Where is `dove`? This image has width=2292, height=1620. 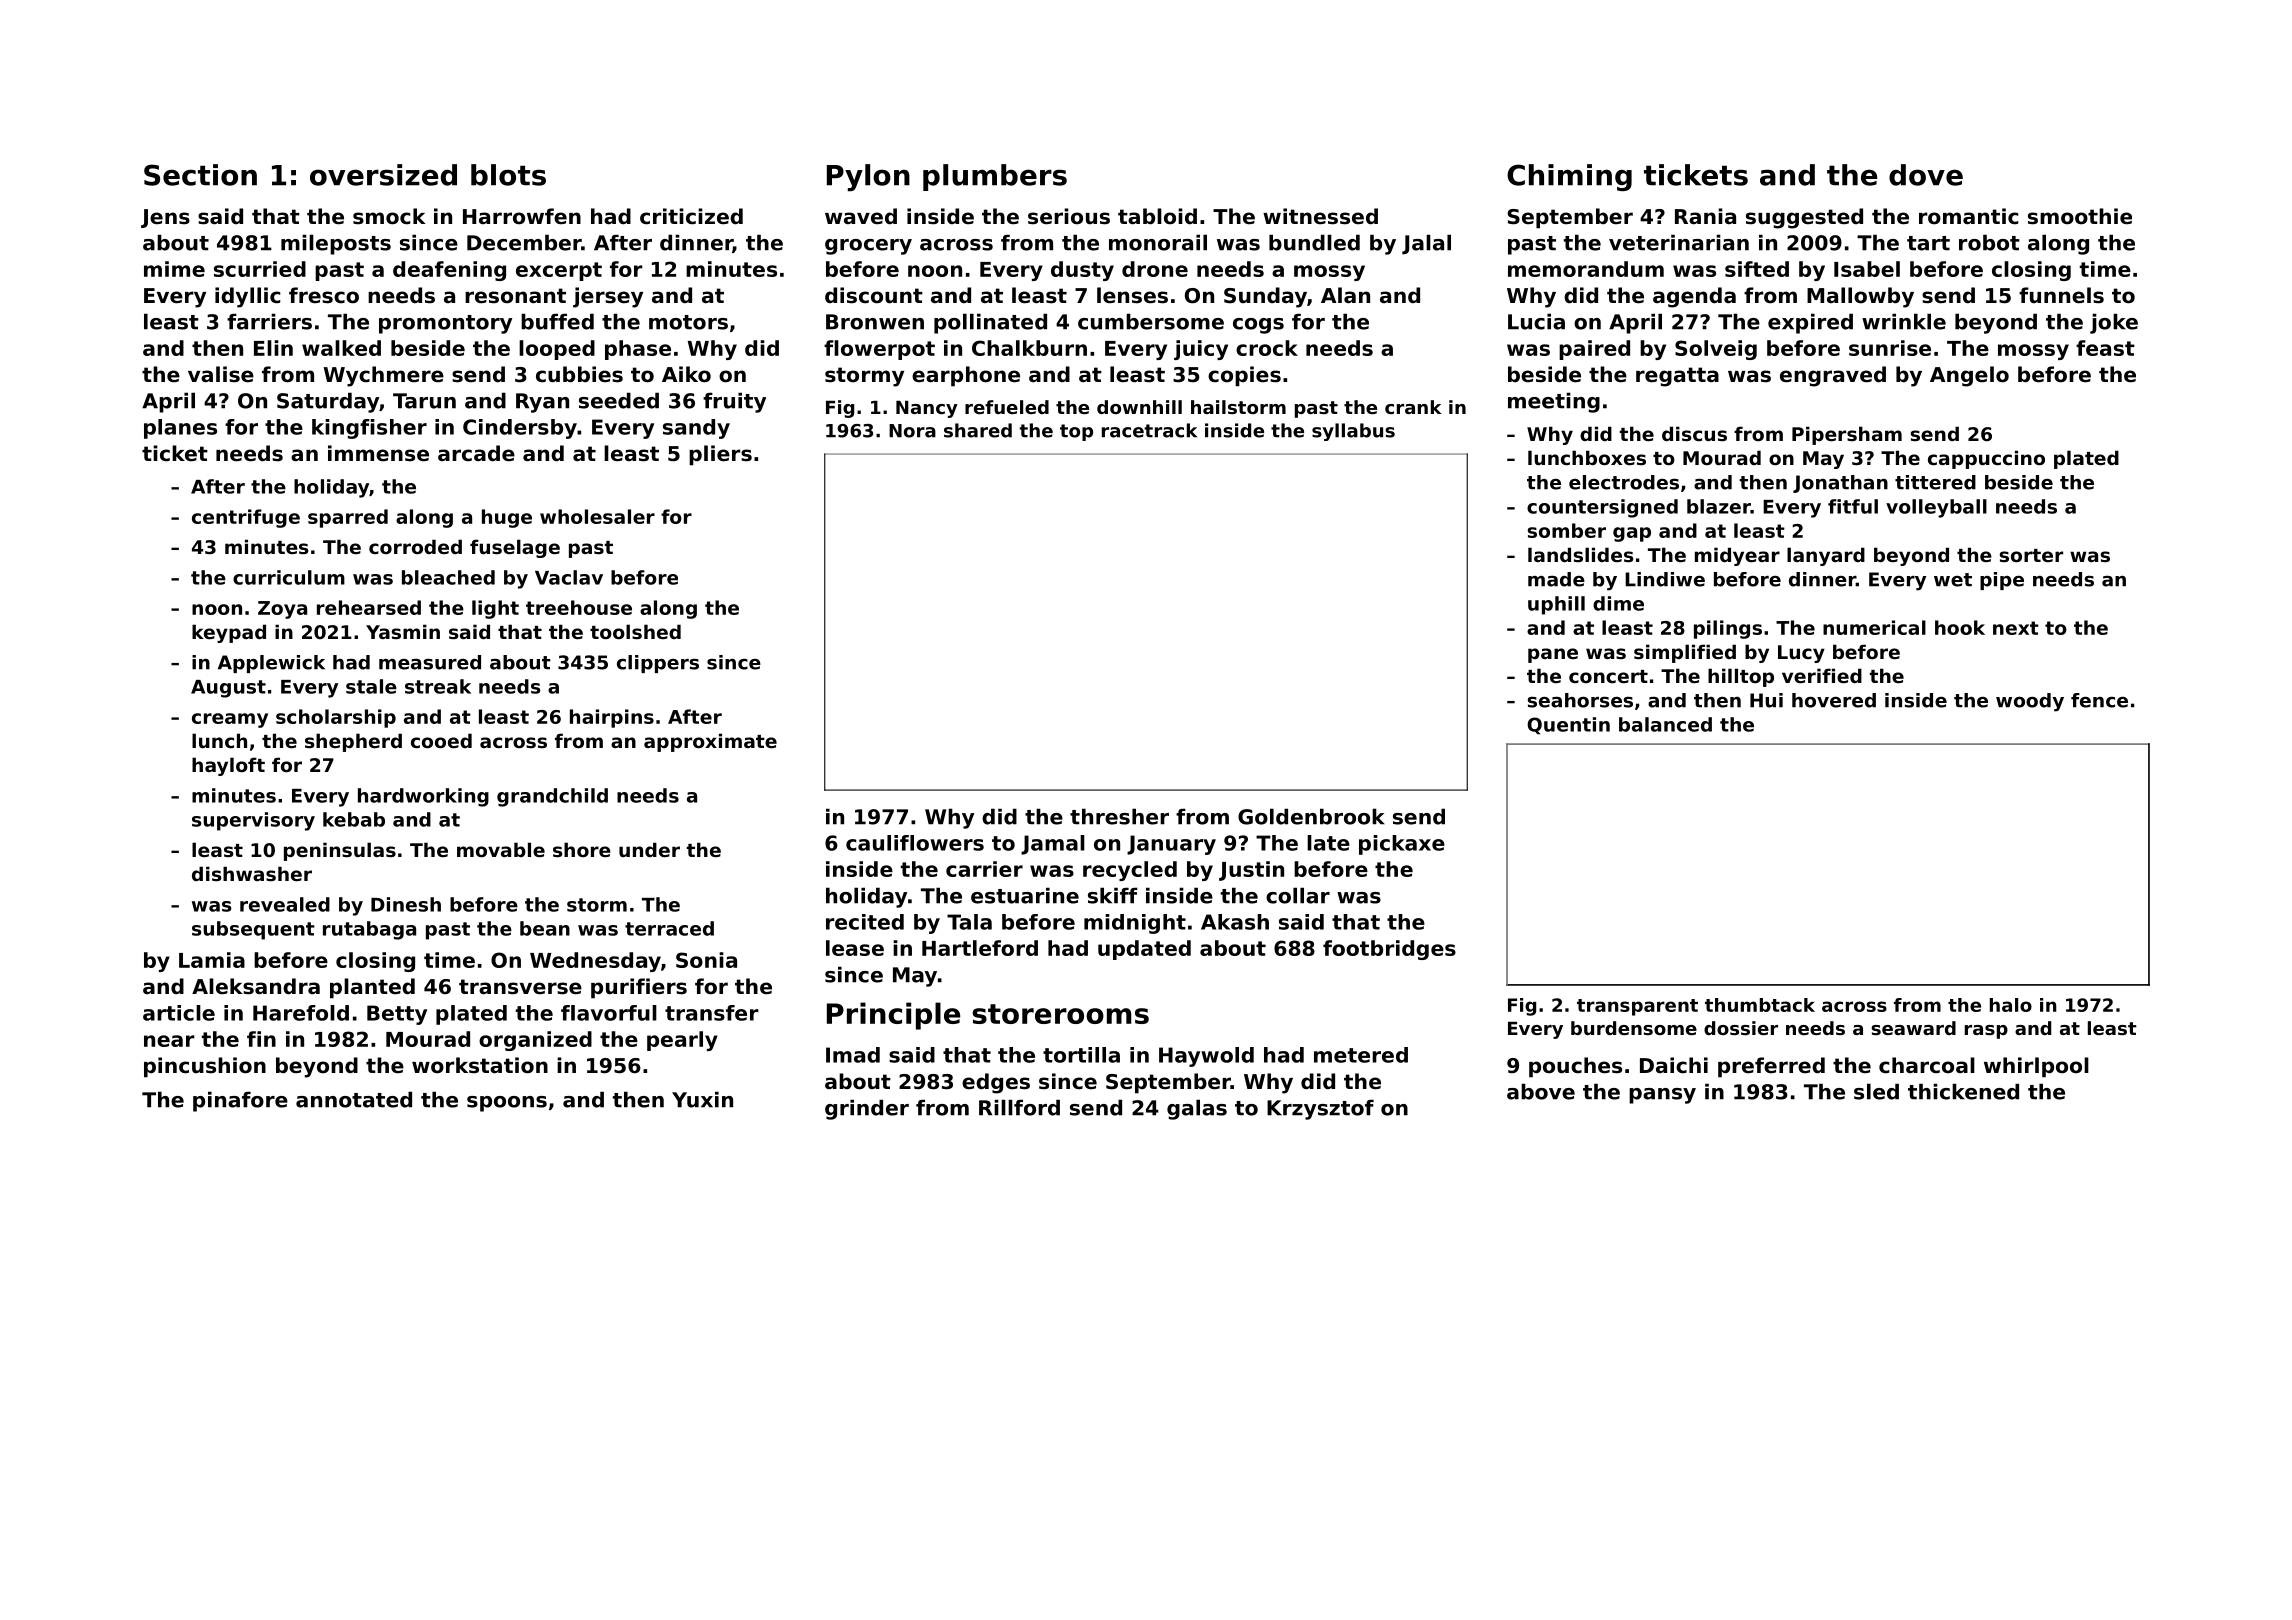 dove is located at coordinates (1926, 175).
